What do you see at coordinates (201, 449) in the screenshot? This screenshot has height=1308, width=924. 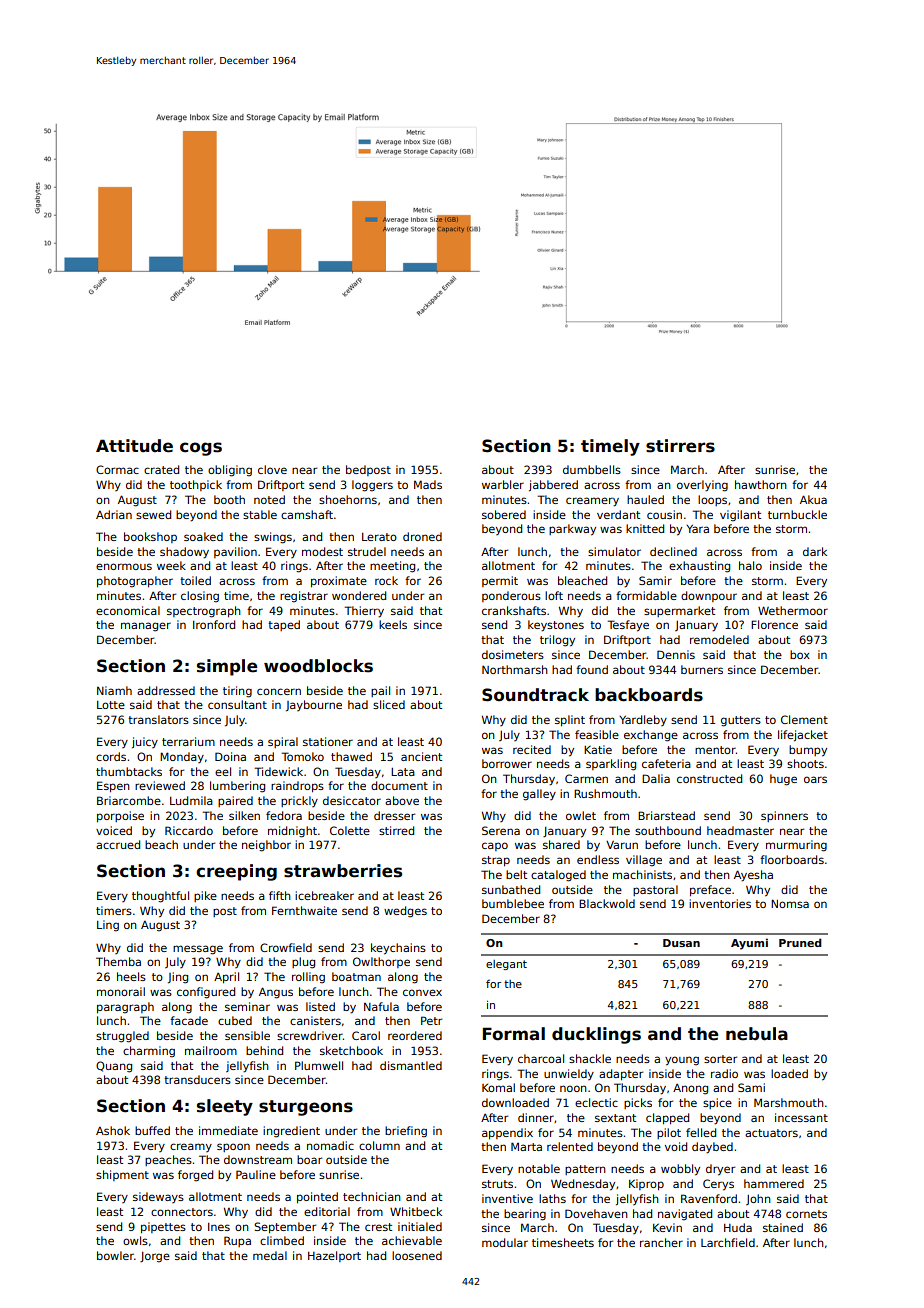 I see `cogs` at bounding box center [201, 449].
